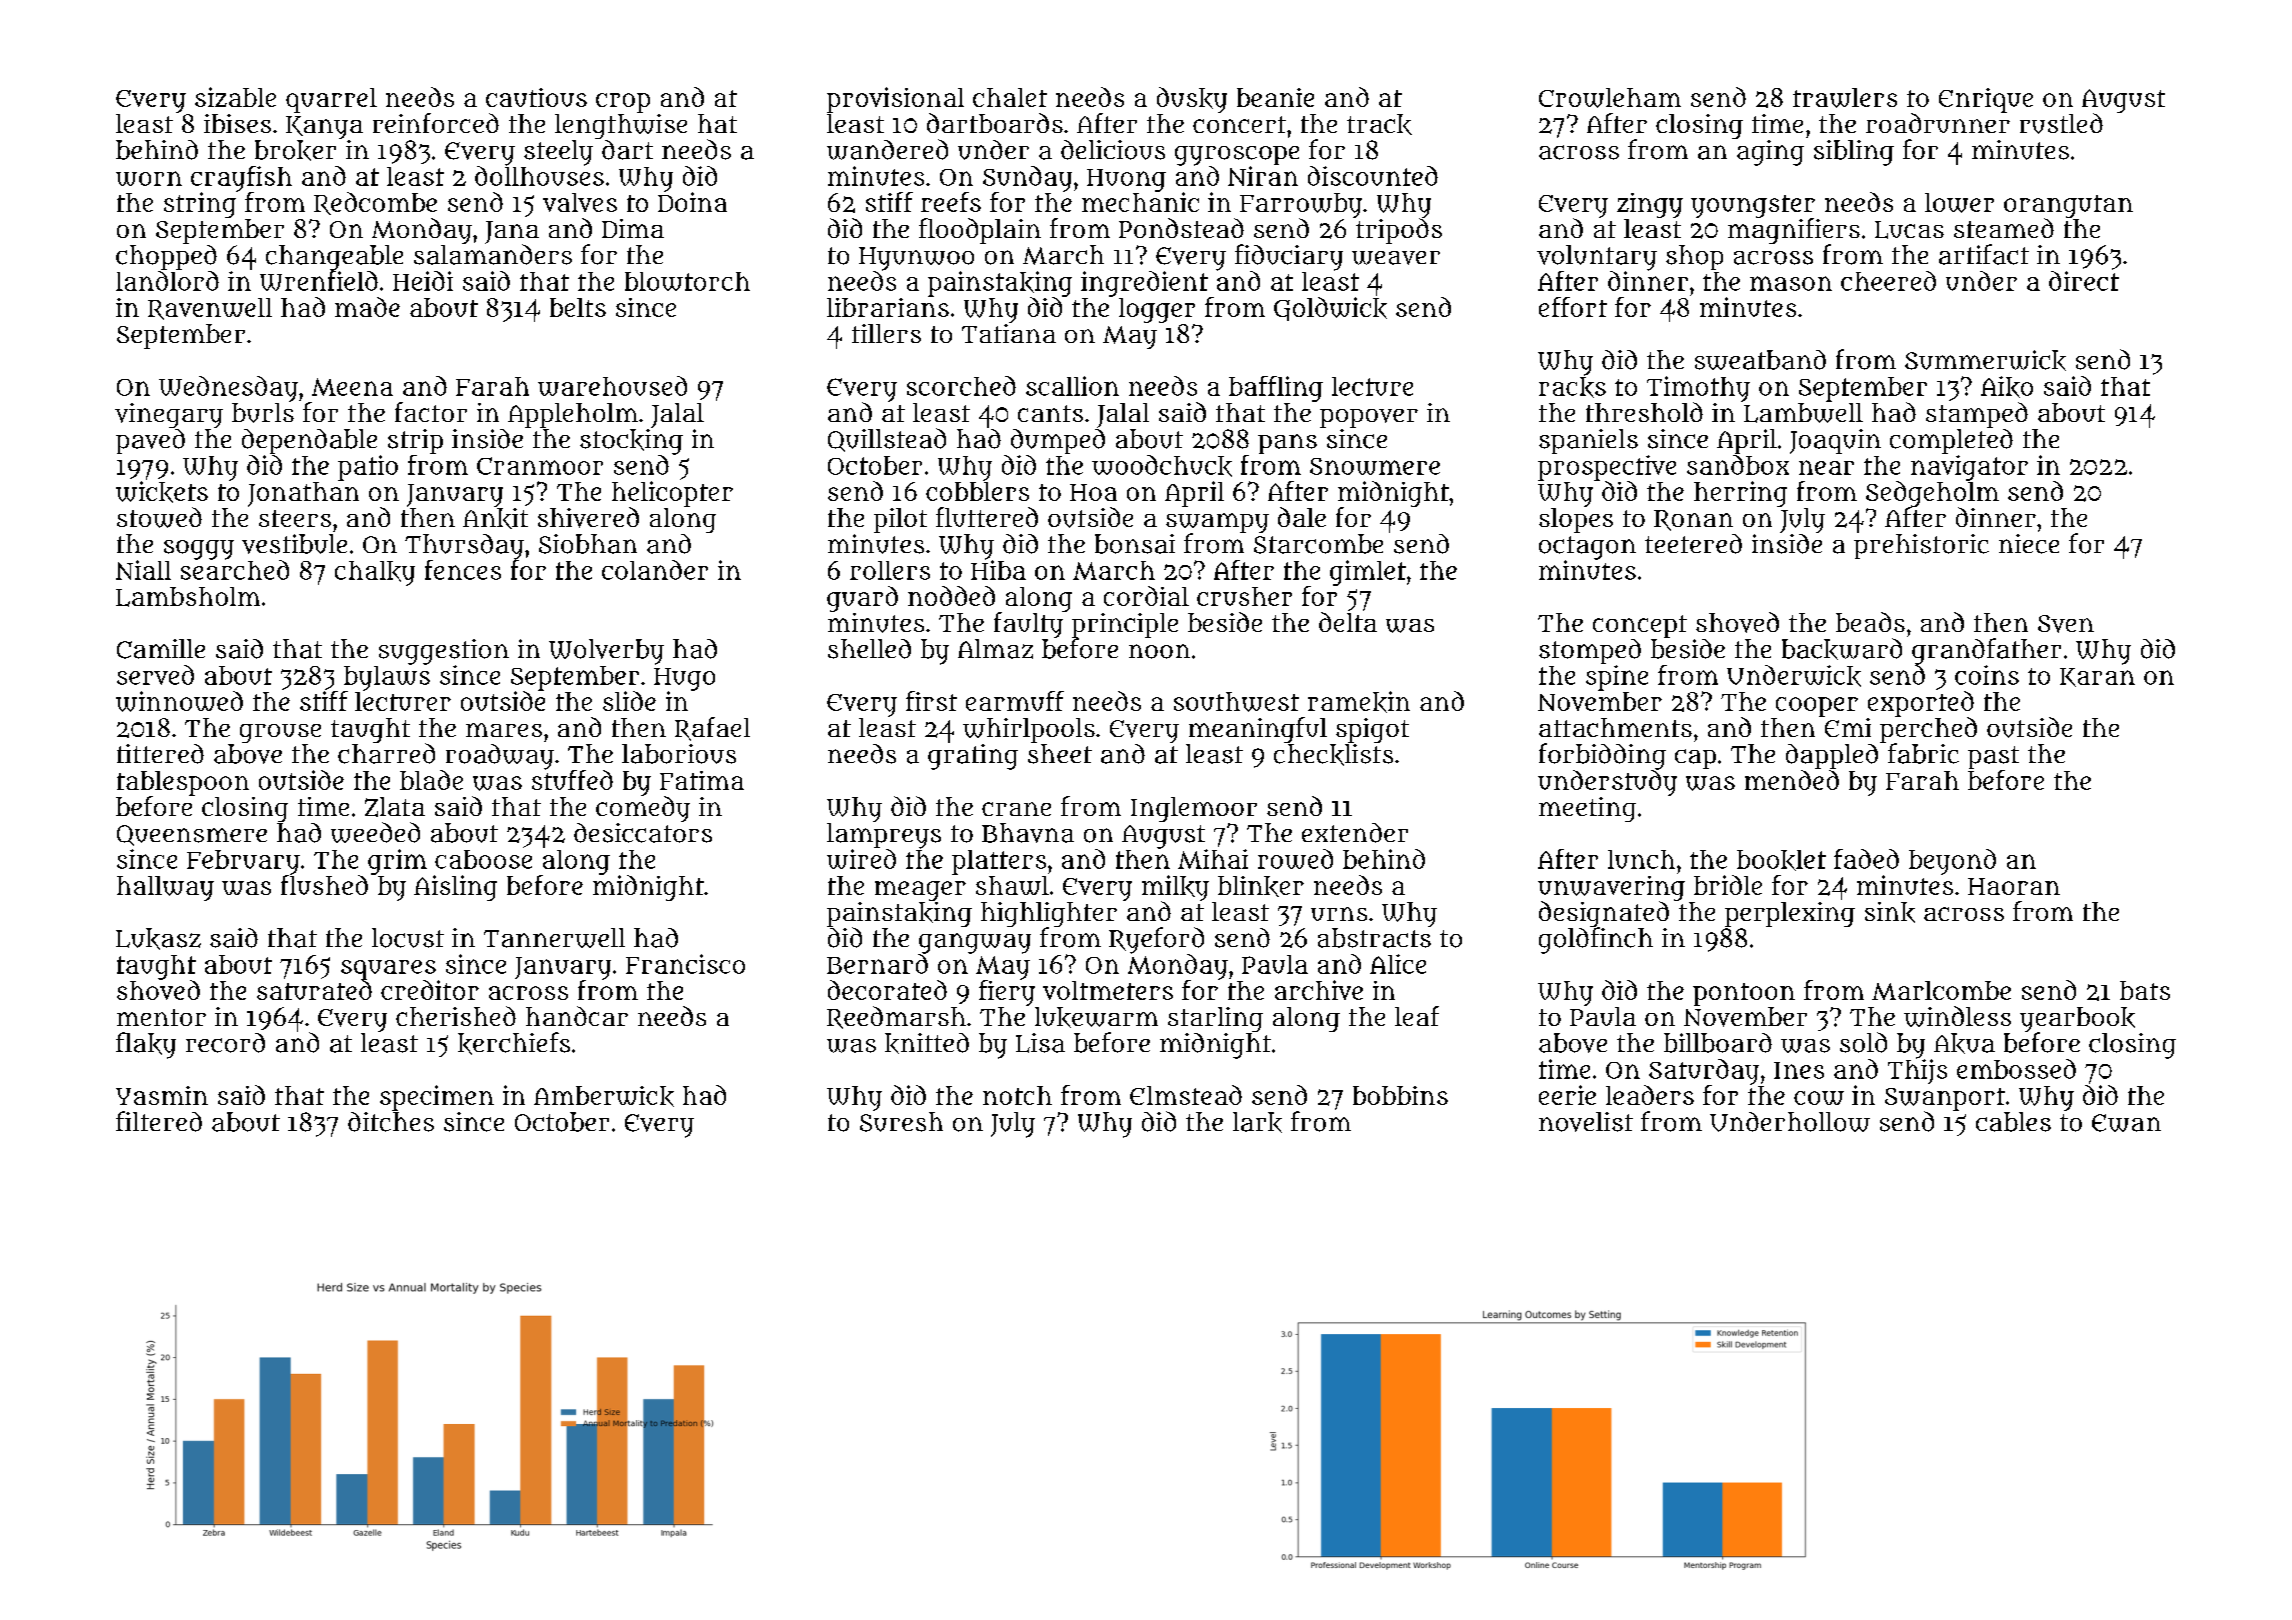  What do you see at coordinates (2013, 1122) in the image?
I see `cables` at bounding box center [2013, 1122].
